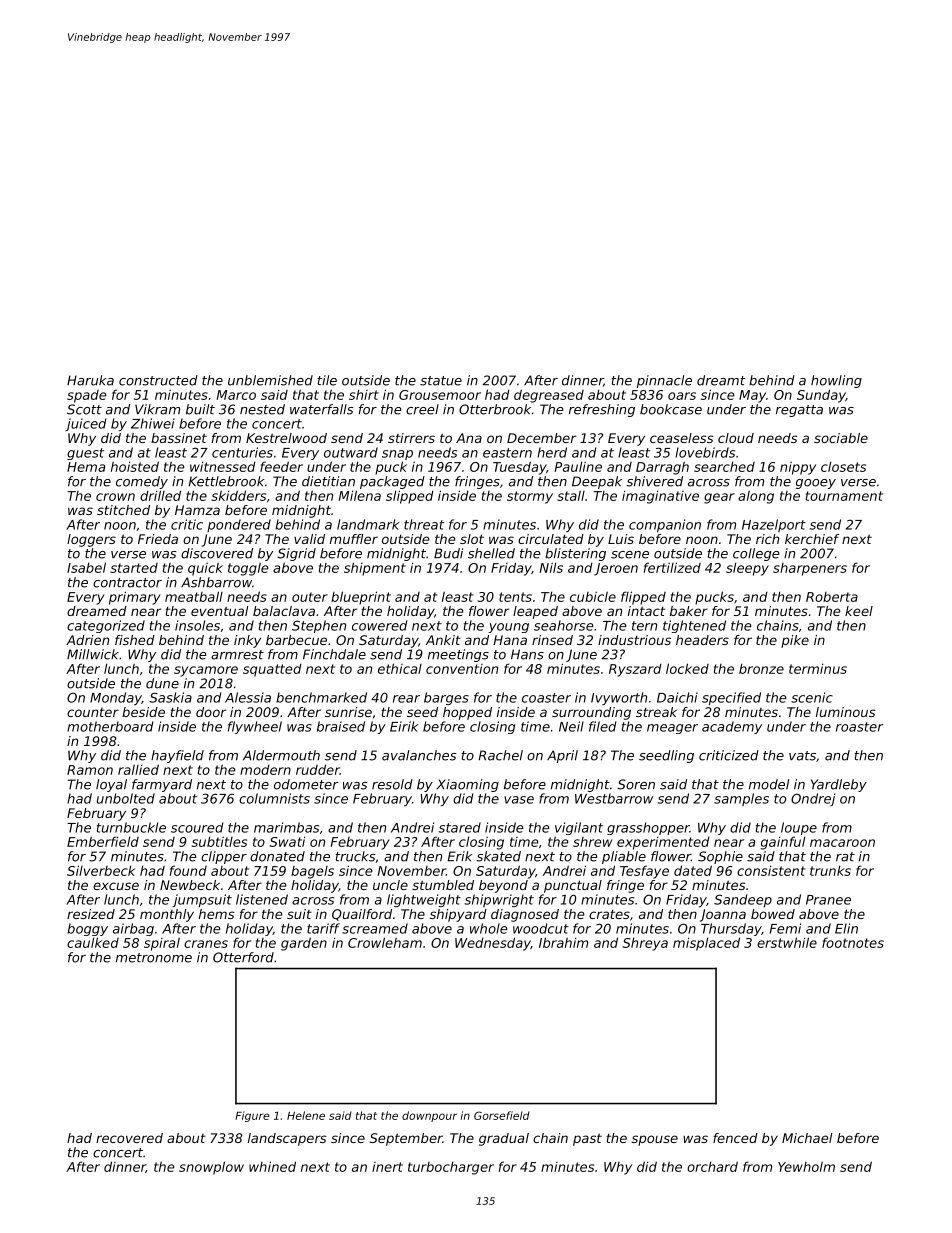 This document has height=1233, width=952. What do you see at coordinates (736, 438) in the document?
I see `cloud` at bounding box center [736, 438].
